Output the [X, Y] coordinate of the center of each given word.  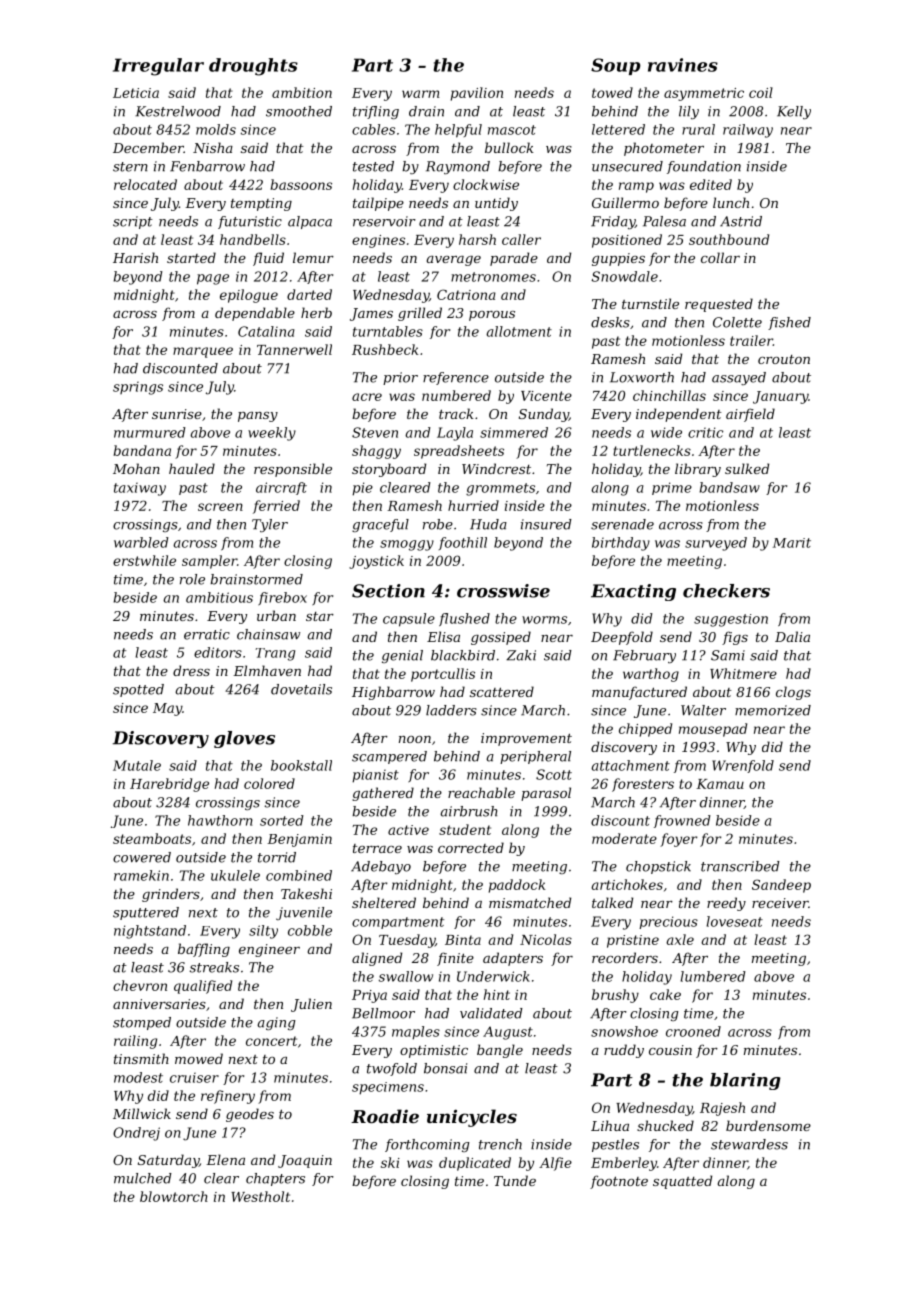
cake [665, 994]
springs [138, 388]
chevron [140, 985]
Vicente [546, 396]
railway [748, 131]
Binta [463, 940]
